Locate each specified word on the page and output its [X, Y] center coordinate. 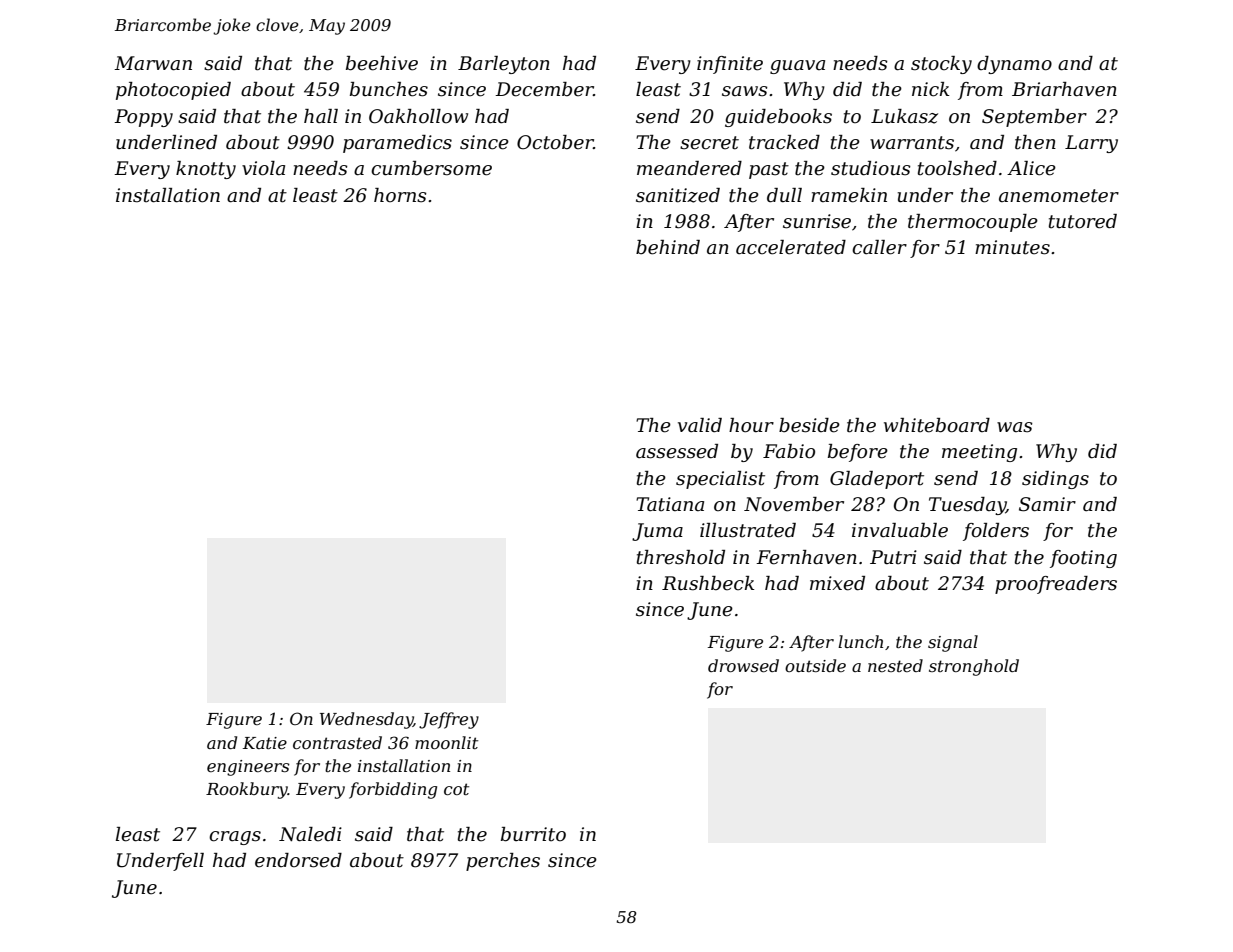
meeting [979, 453]
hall [321, 116]
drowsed [743, 665]
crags [235, 838]
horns [400, 195]
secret [709, 143]
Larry [1091, 144]
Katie [265, 743]
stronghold [974, 667]
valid [700, 425]
